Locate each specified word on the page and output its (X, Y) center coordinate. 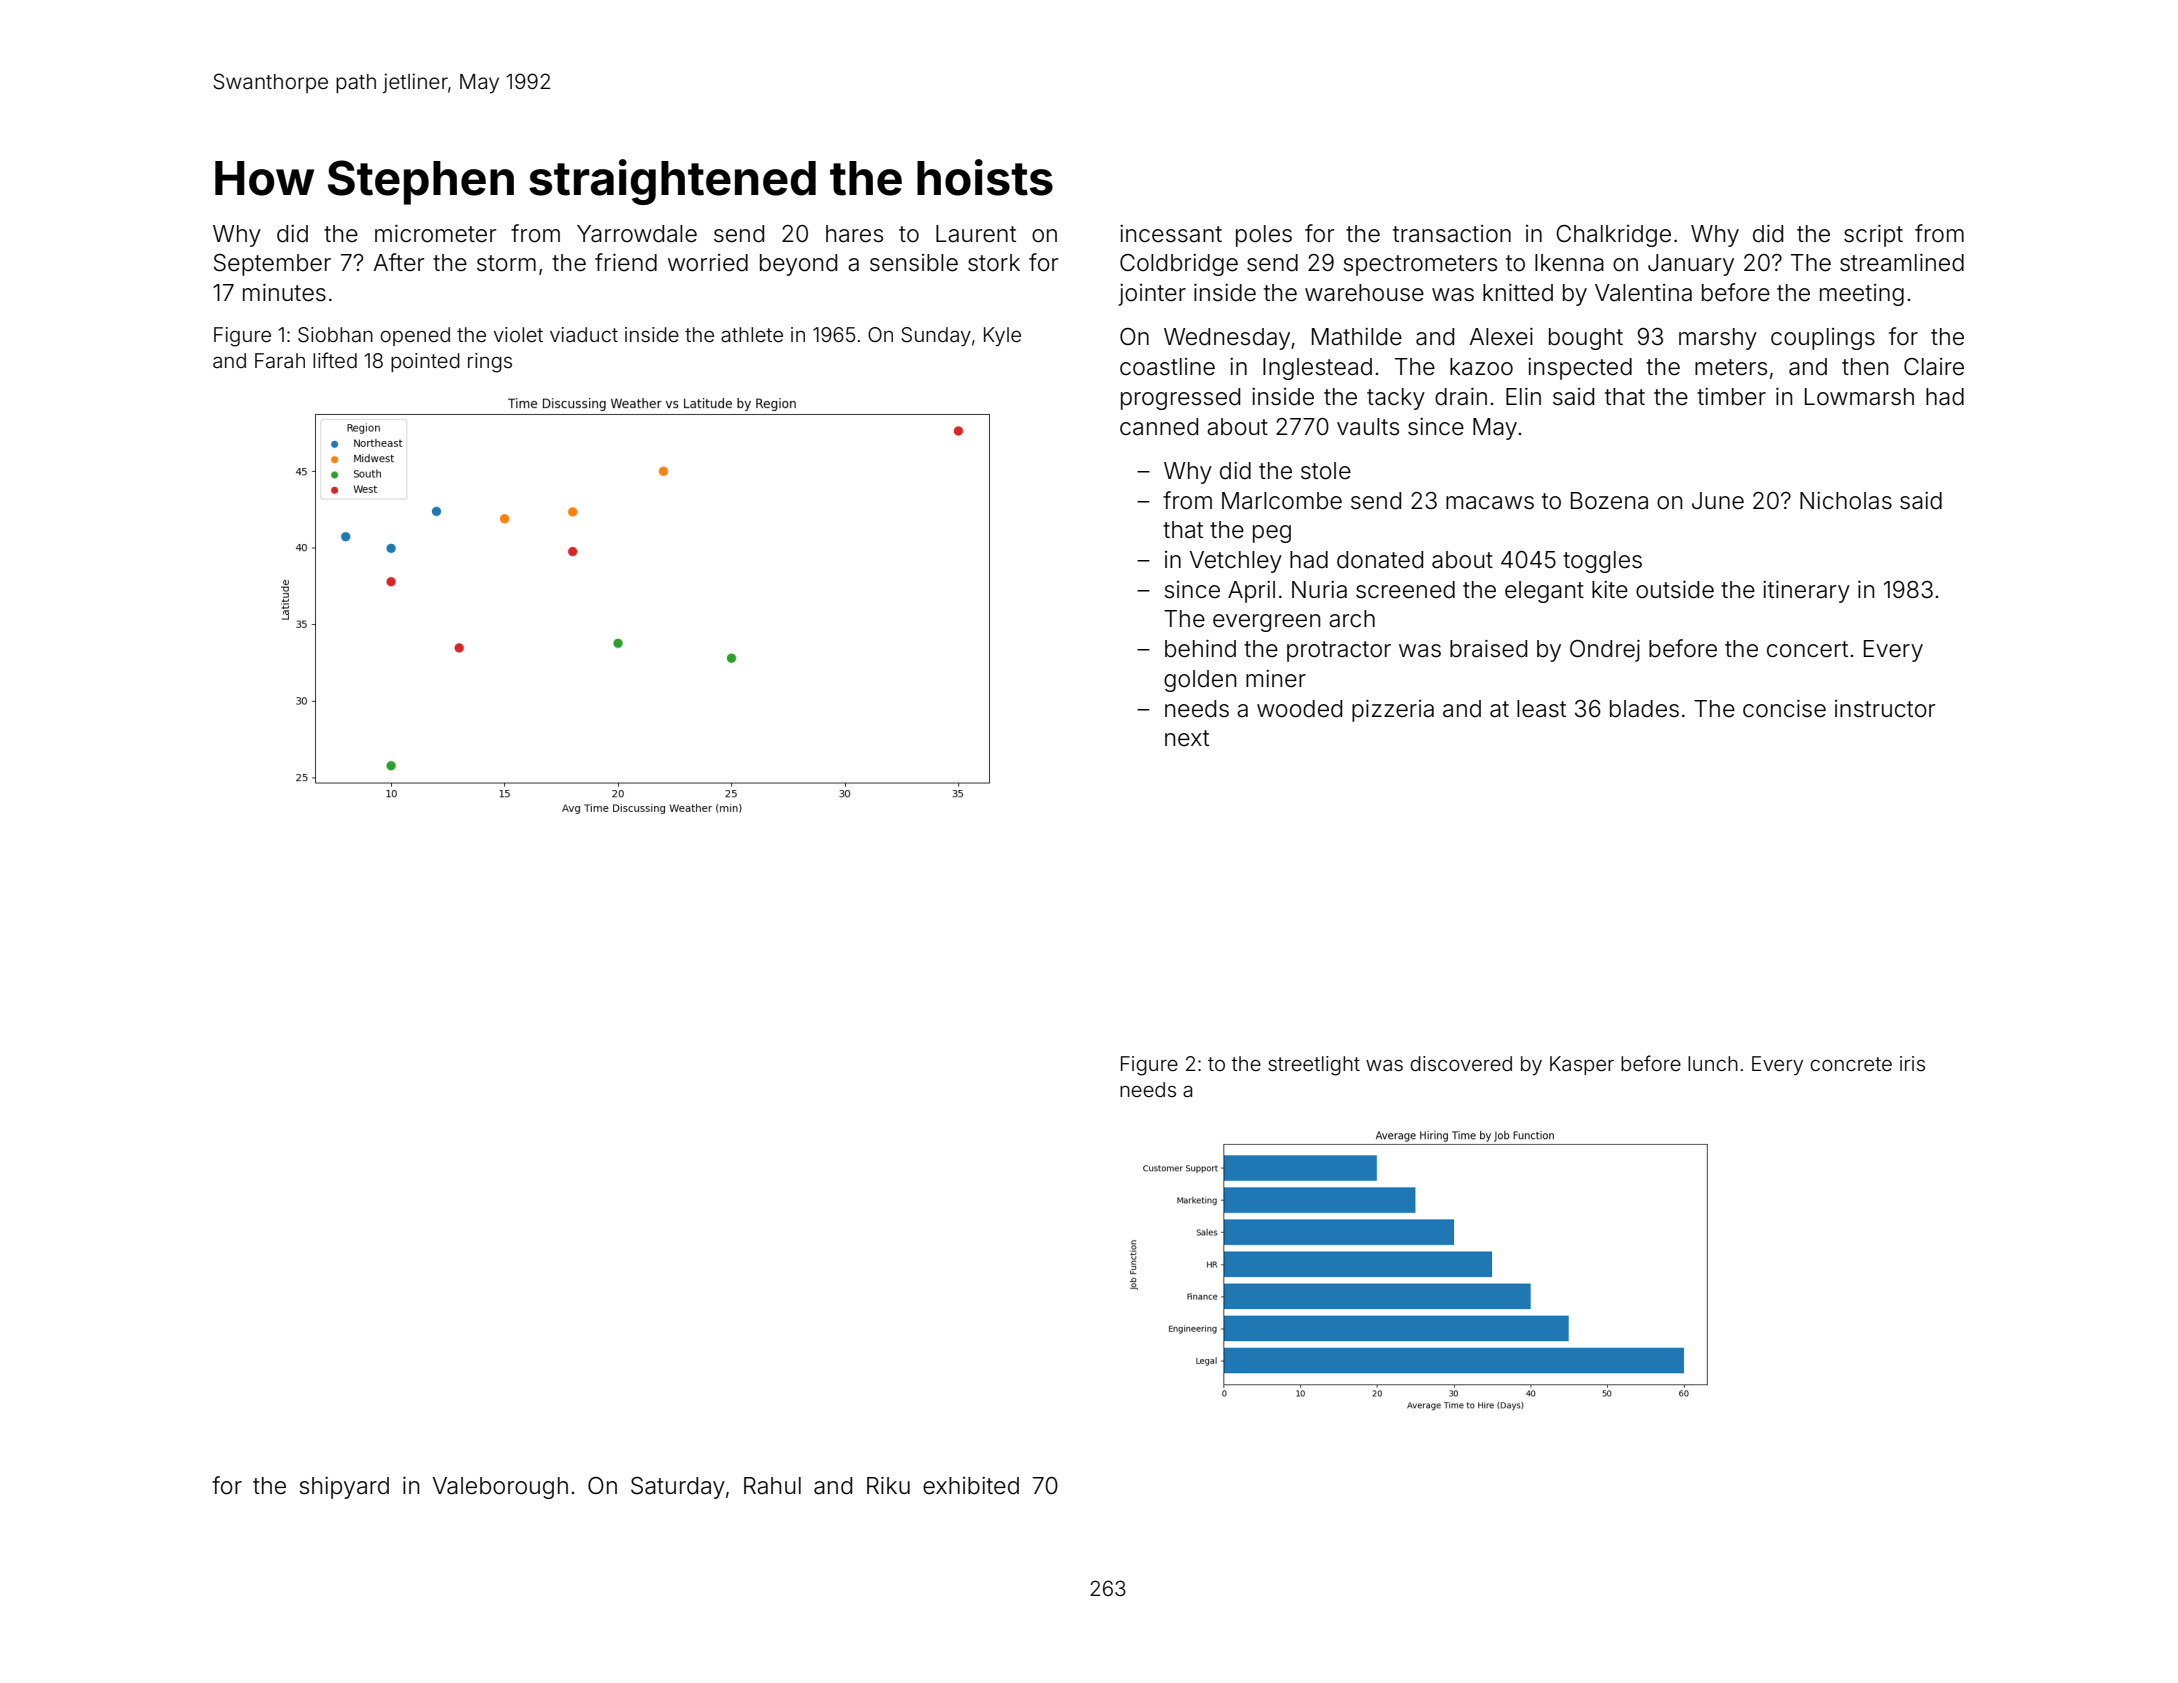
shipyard (344, 1488)
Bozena (1609, 501)
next (1187, 738)
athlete (752, 334)
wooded (1299, 709)
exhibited (971, 1486)
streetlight (1314, 1066)
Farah (280, 360)
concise (1784, 709)
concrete (1851, 1064)
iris (1912, 1063)
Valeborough (500, 1488)
